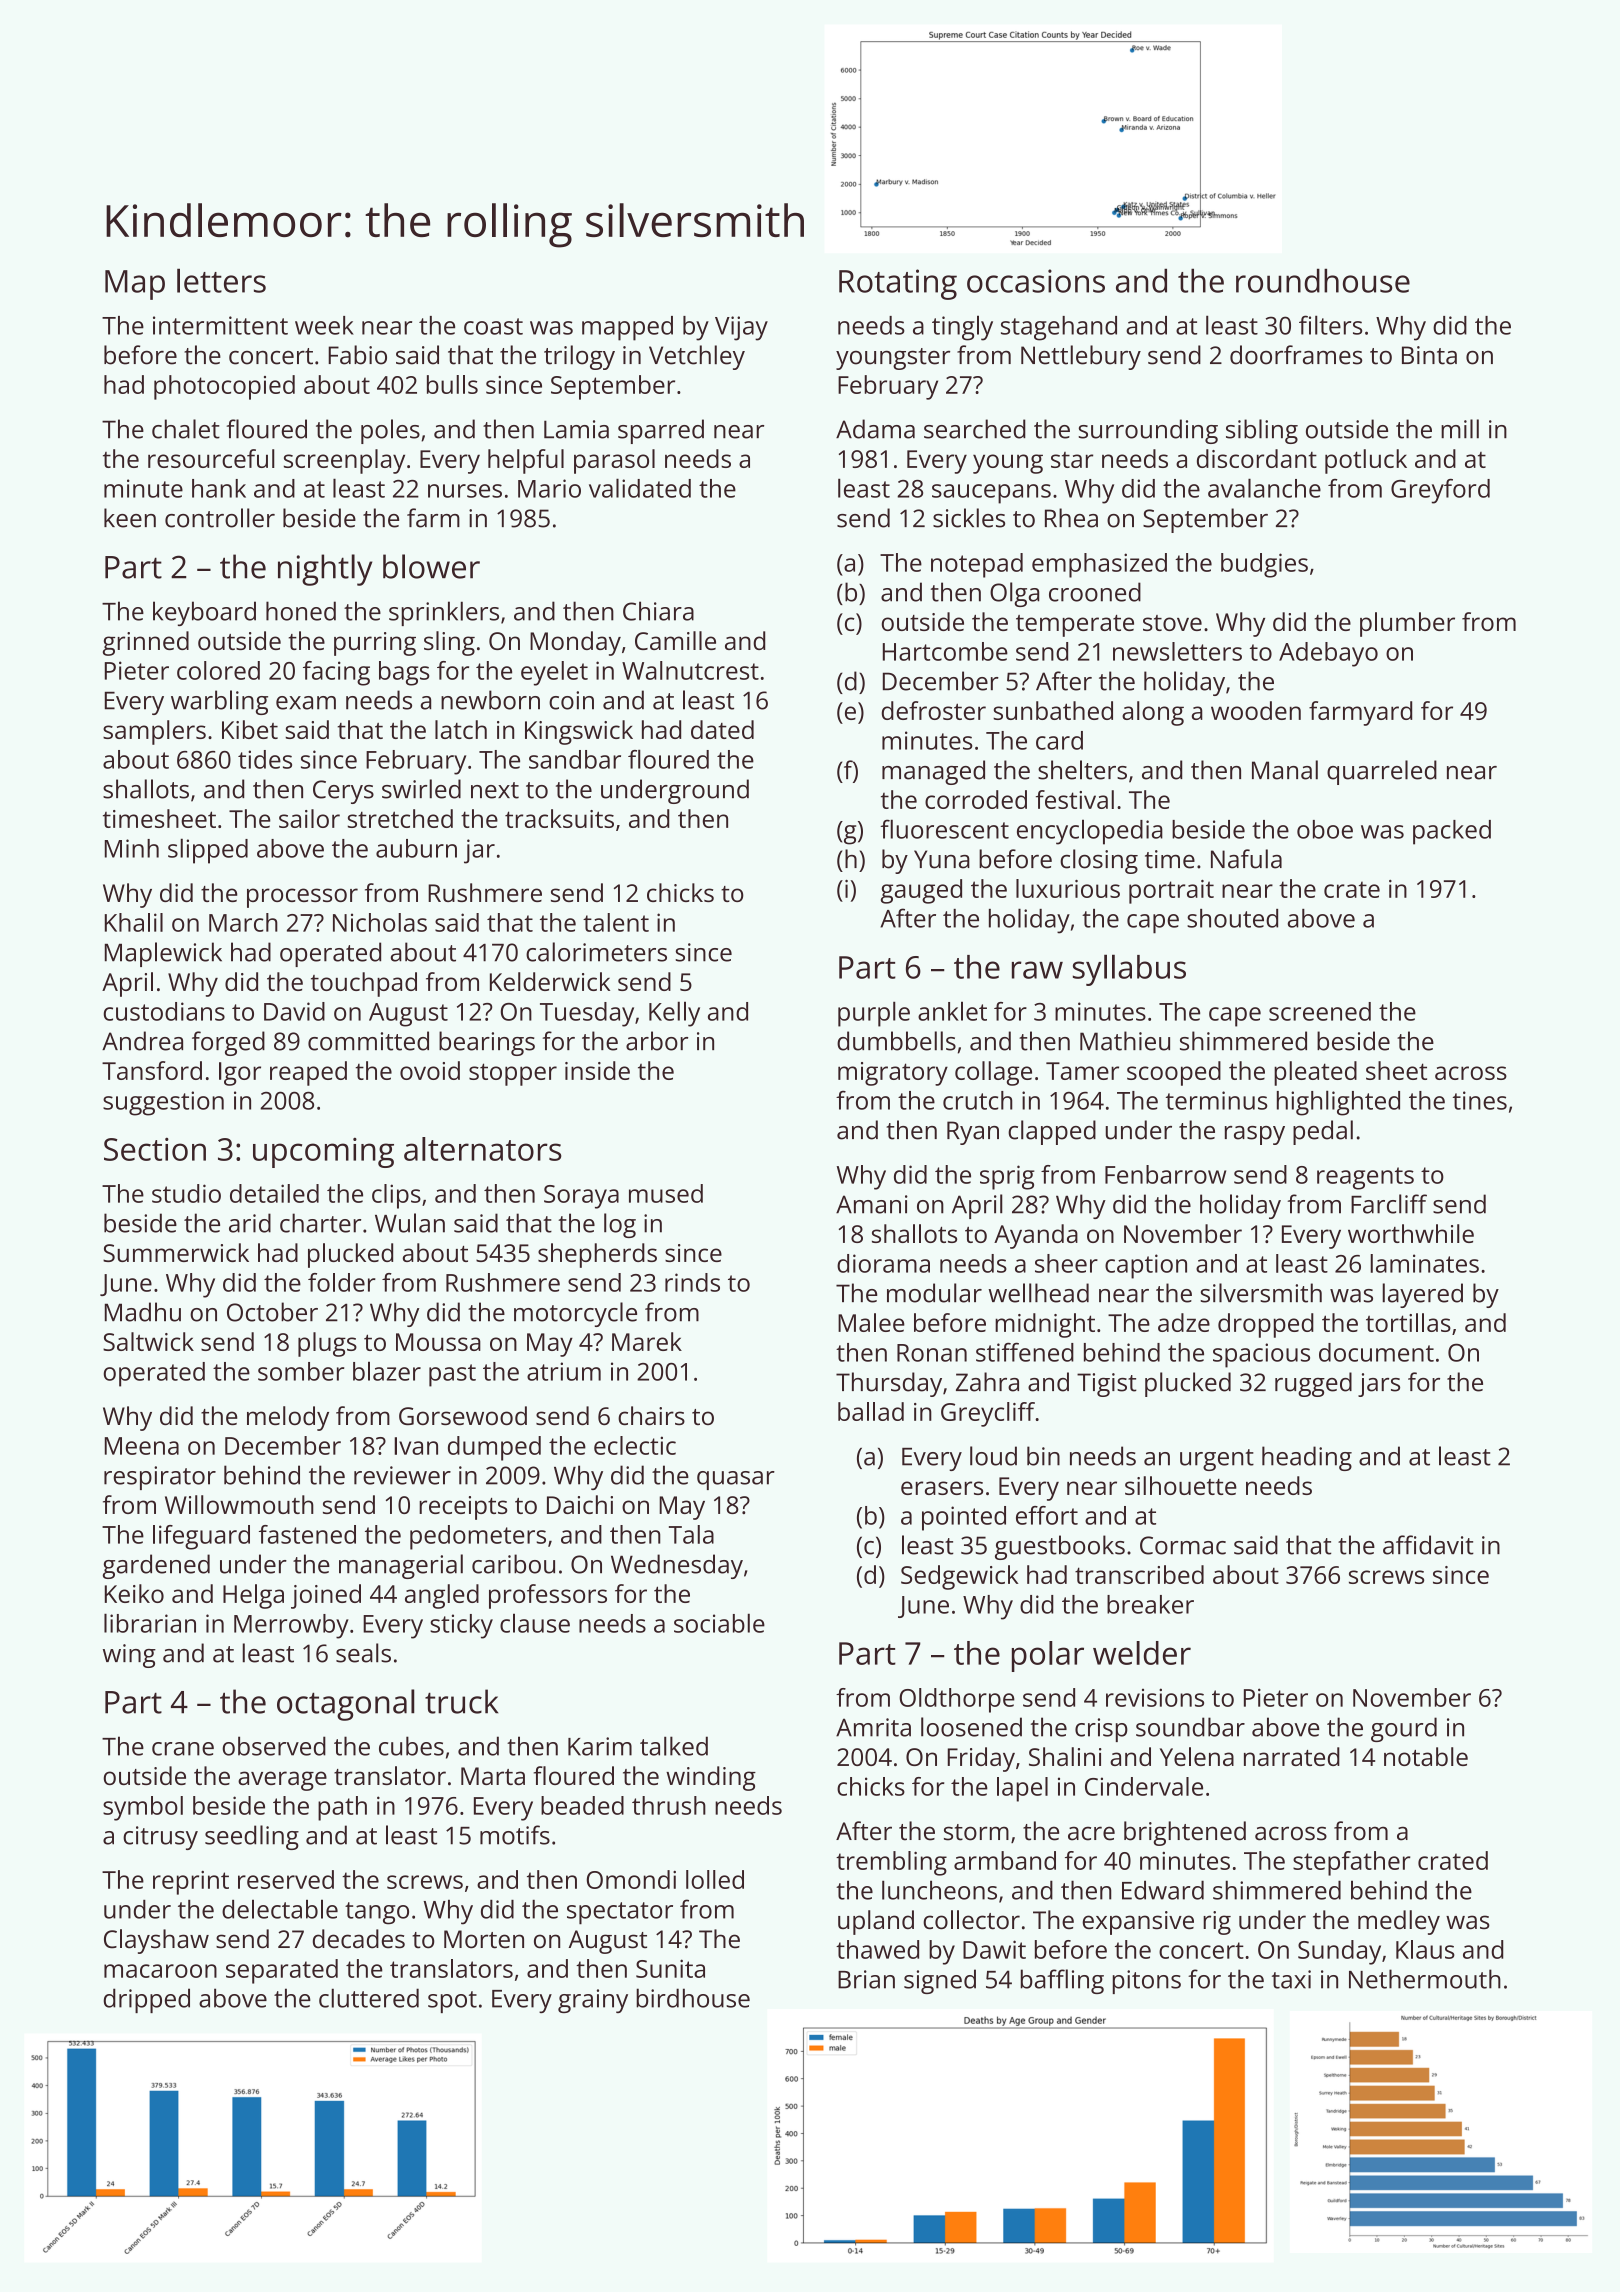 The image size is (1620, 2292). Describe the element at coordinates (1426, 1756) in the image. I see `notable` at that location.
